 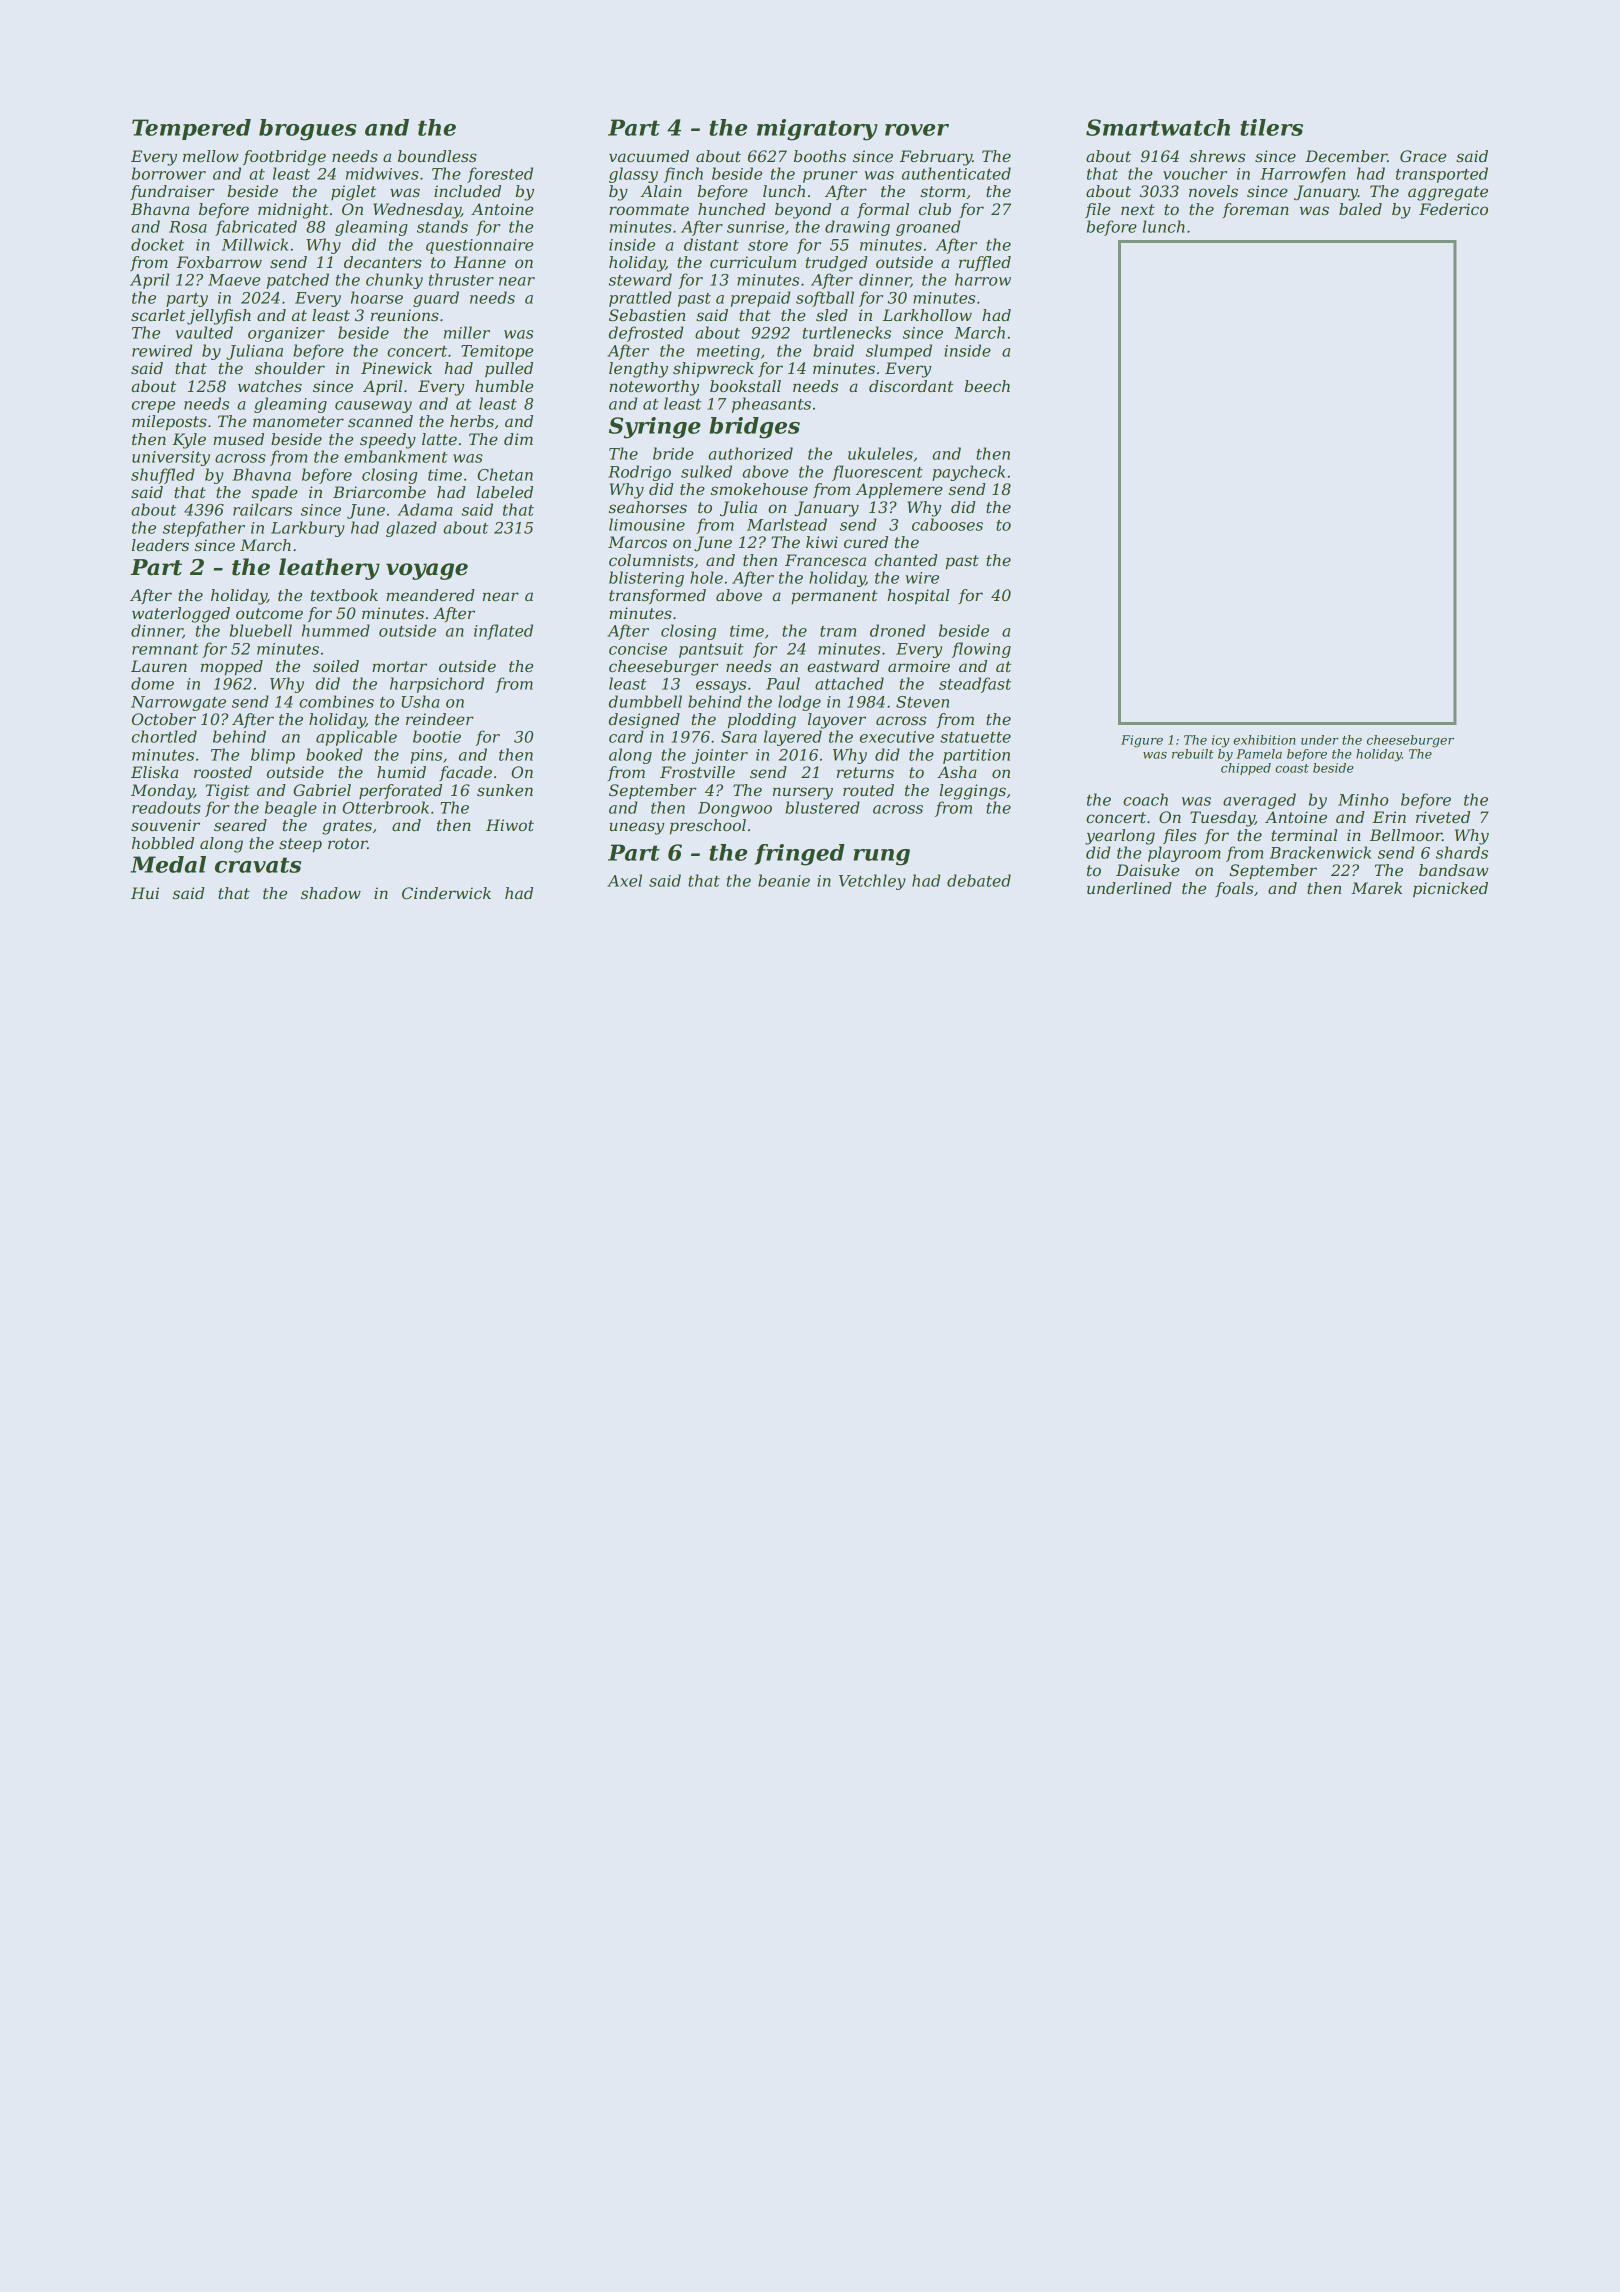 I want to click on Grace, so click(x=1423, y=156).
